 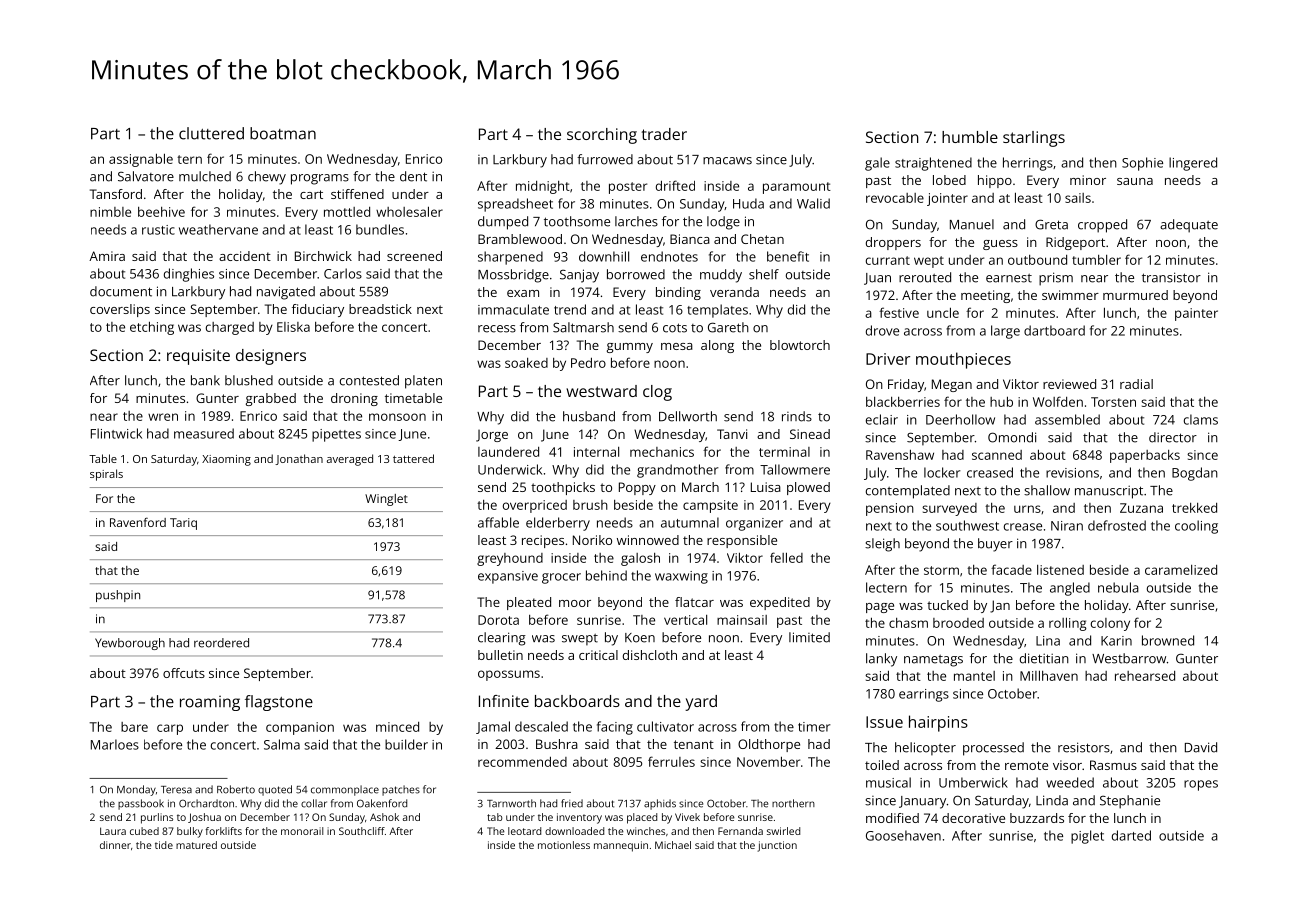 What do you see at coordinates (1196, 314) in the image?
I see `painter` at bounding box center [1196, 314].
